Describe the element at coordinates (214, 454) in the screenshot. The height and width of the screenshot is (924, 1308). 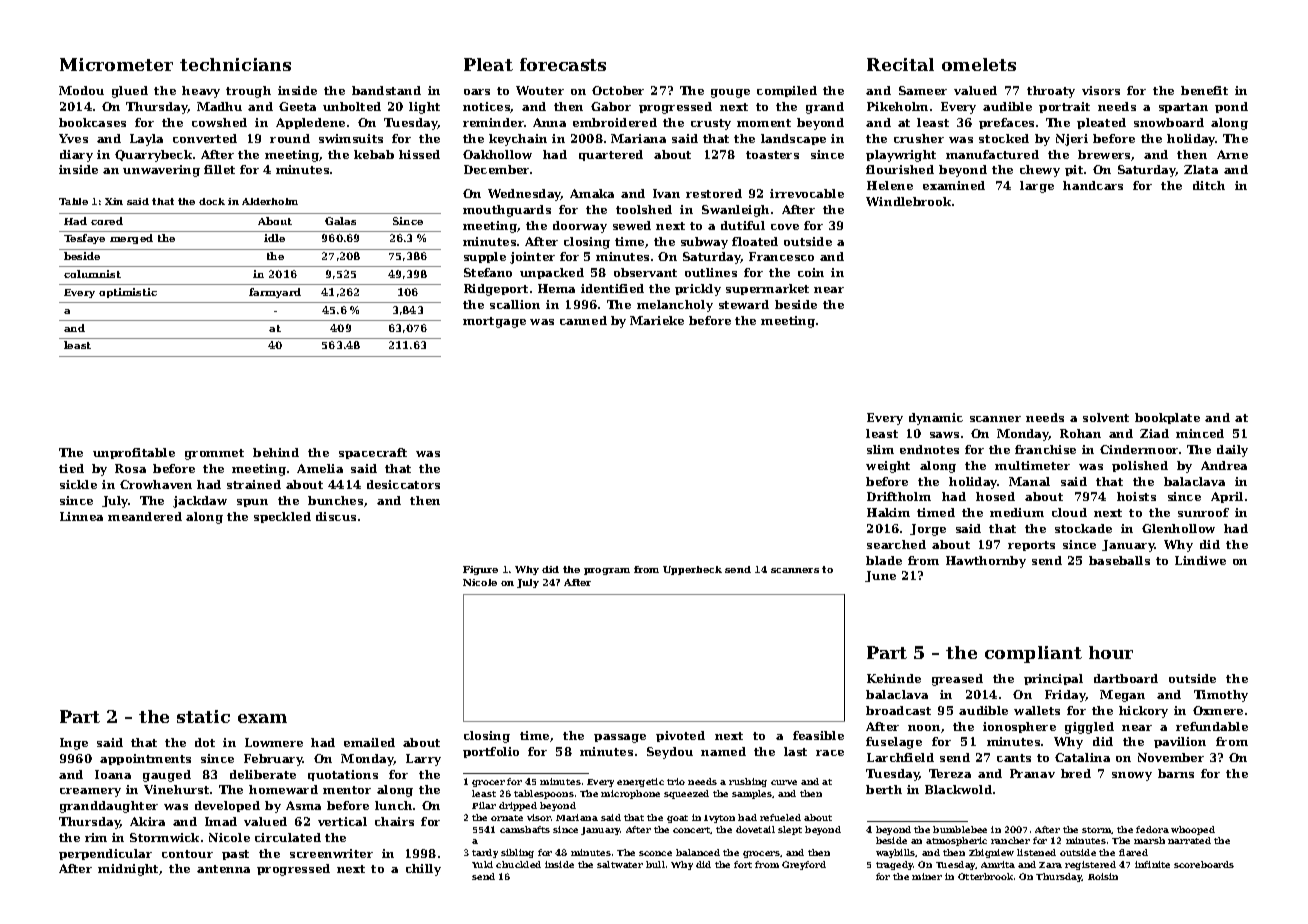
I see `grommet` at that location.
